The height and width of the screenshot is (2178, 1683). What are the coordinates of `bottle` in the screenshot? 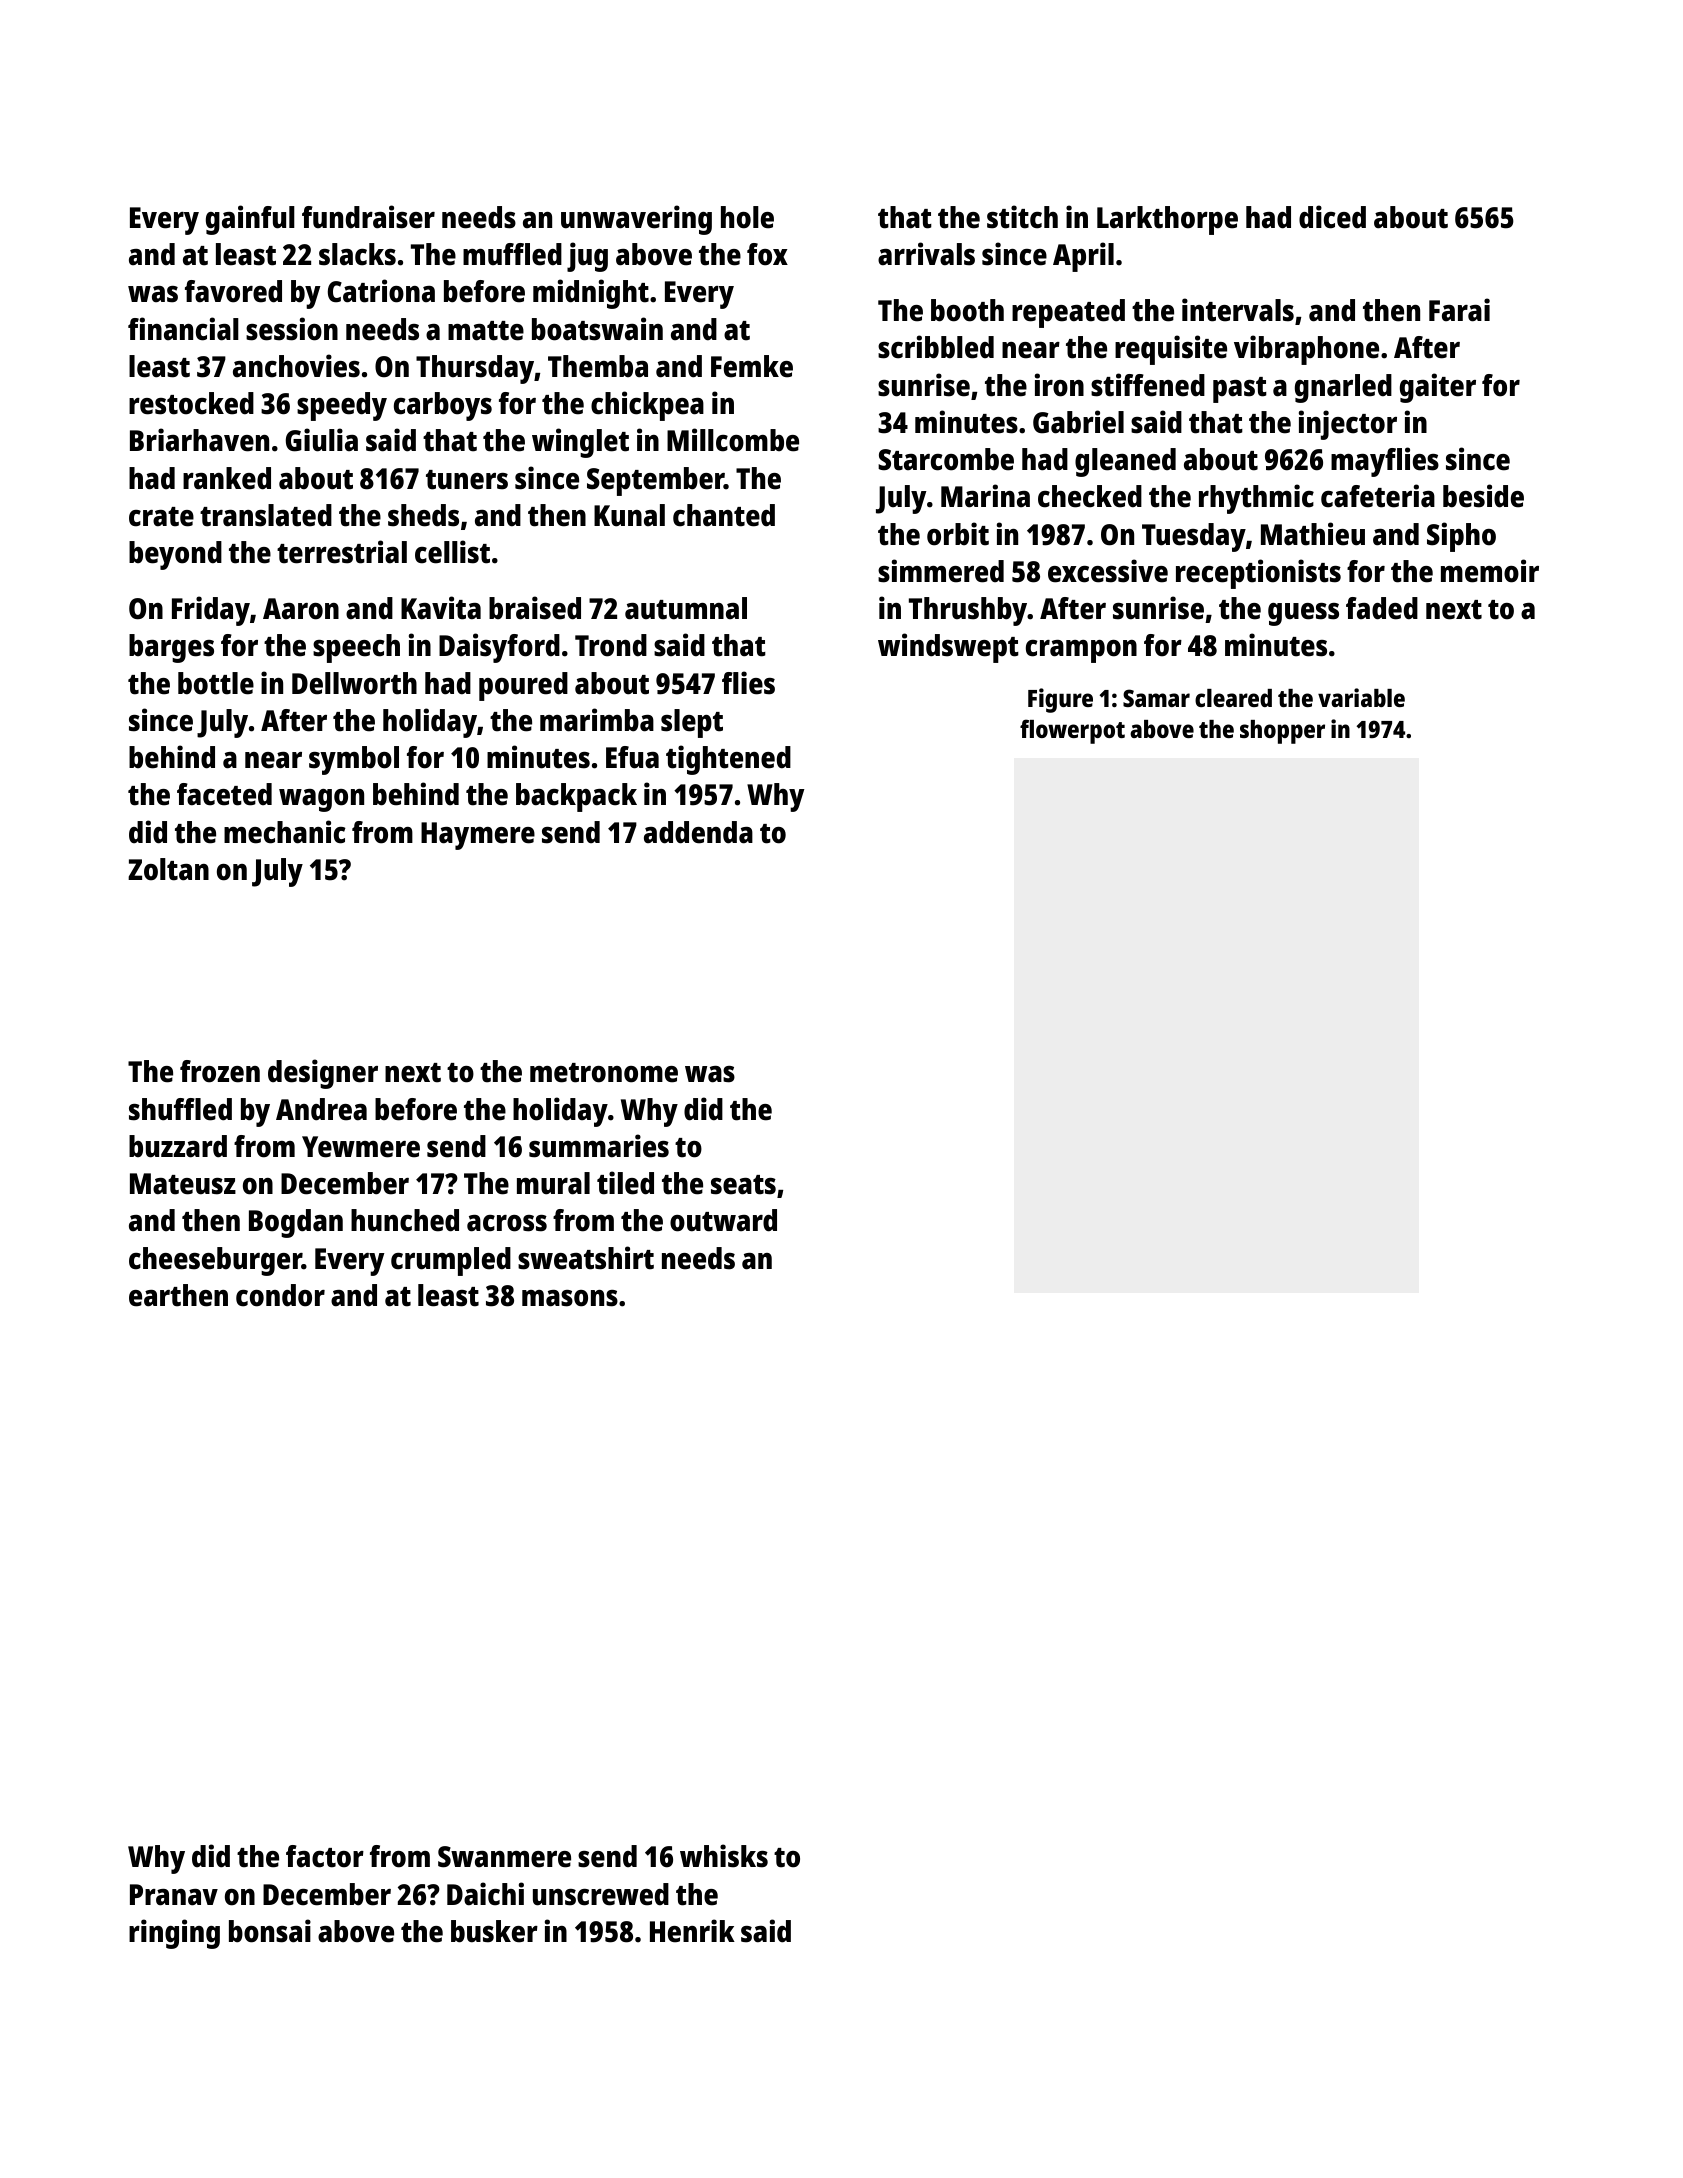 It's located at (216, 683).
